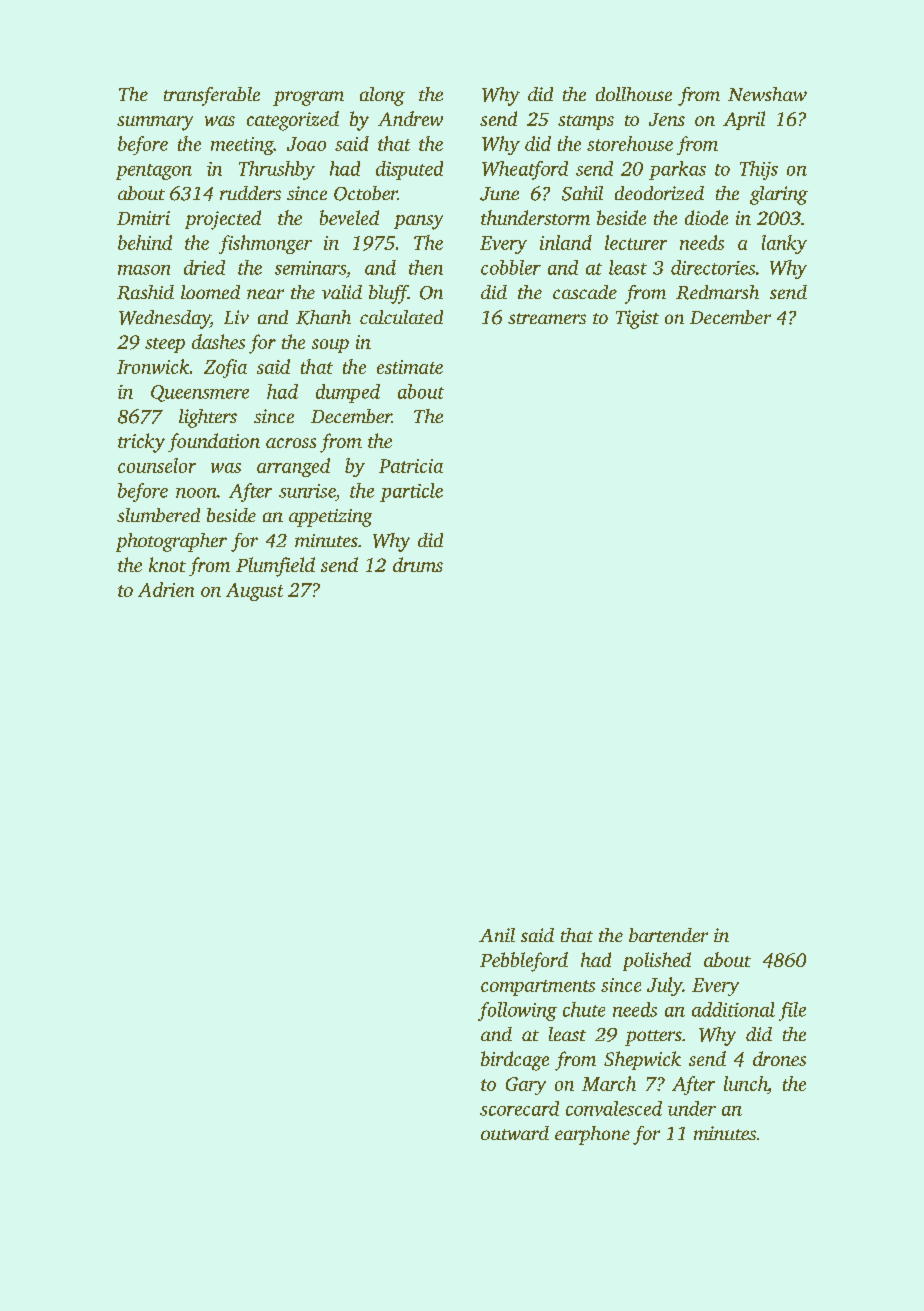 This page has width=924, height=1311. What do you see at coordinates (547, 318) in the page?
I see `streamers` at bounding box center [547, 318].
